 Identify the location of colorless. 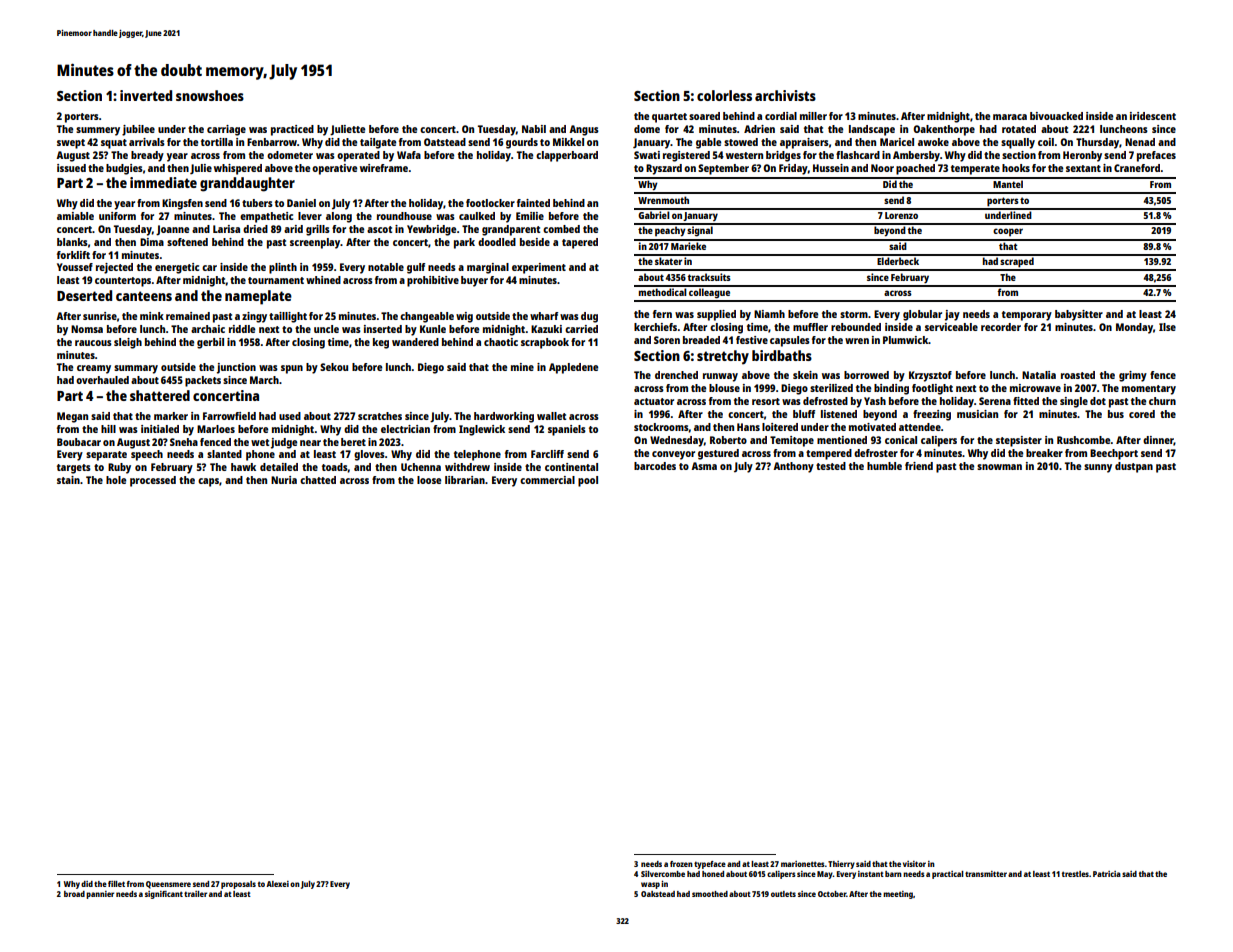
(724, 95).
